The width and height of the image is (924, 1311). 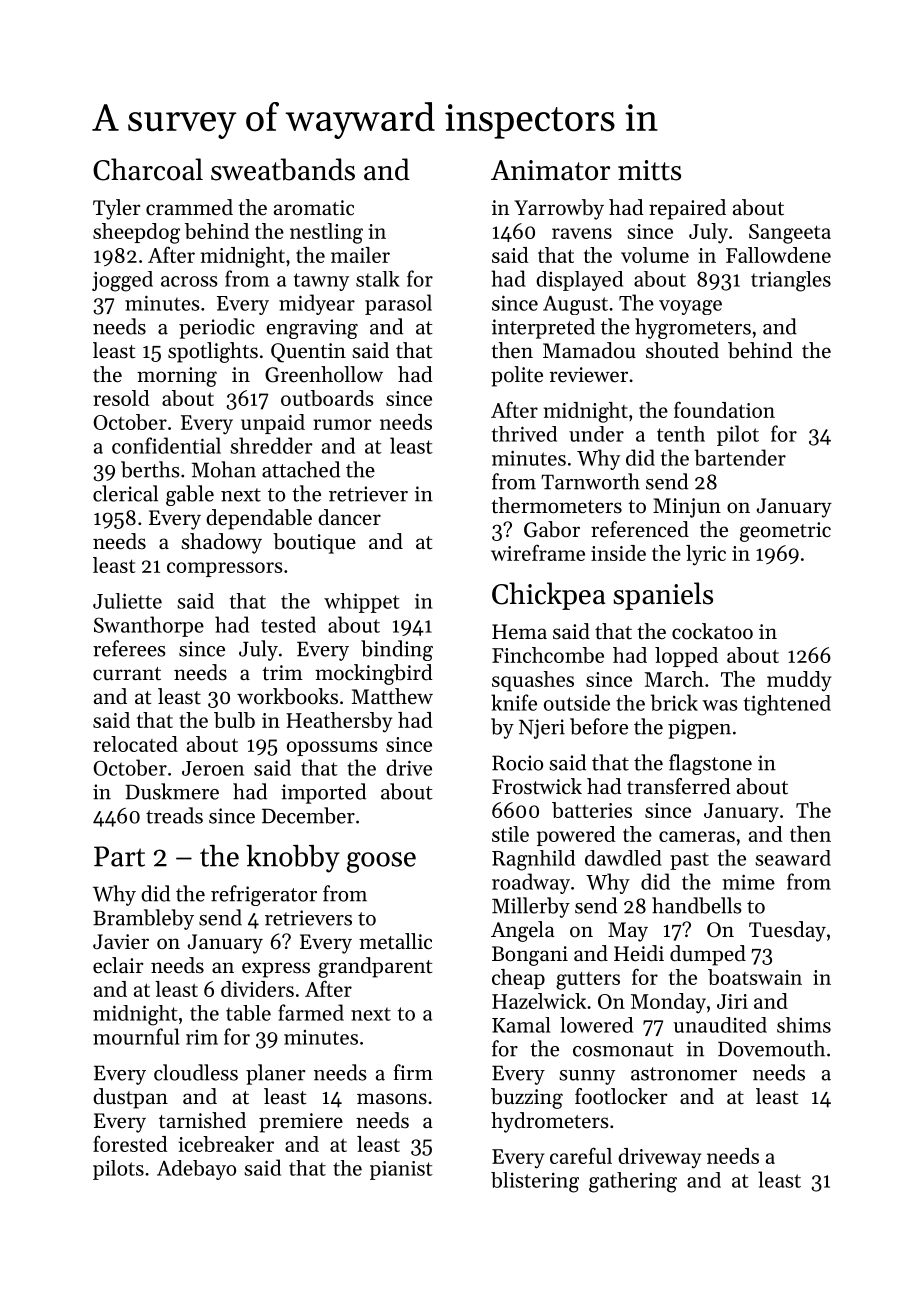 What do you see at coordinates (283, 169) in the image?
I see `sweatbands` at bounding box center [283, 169].
